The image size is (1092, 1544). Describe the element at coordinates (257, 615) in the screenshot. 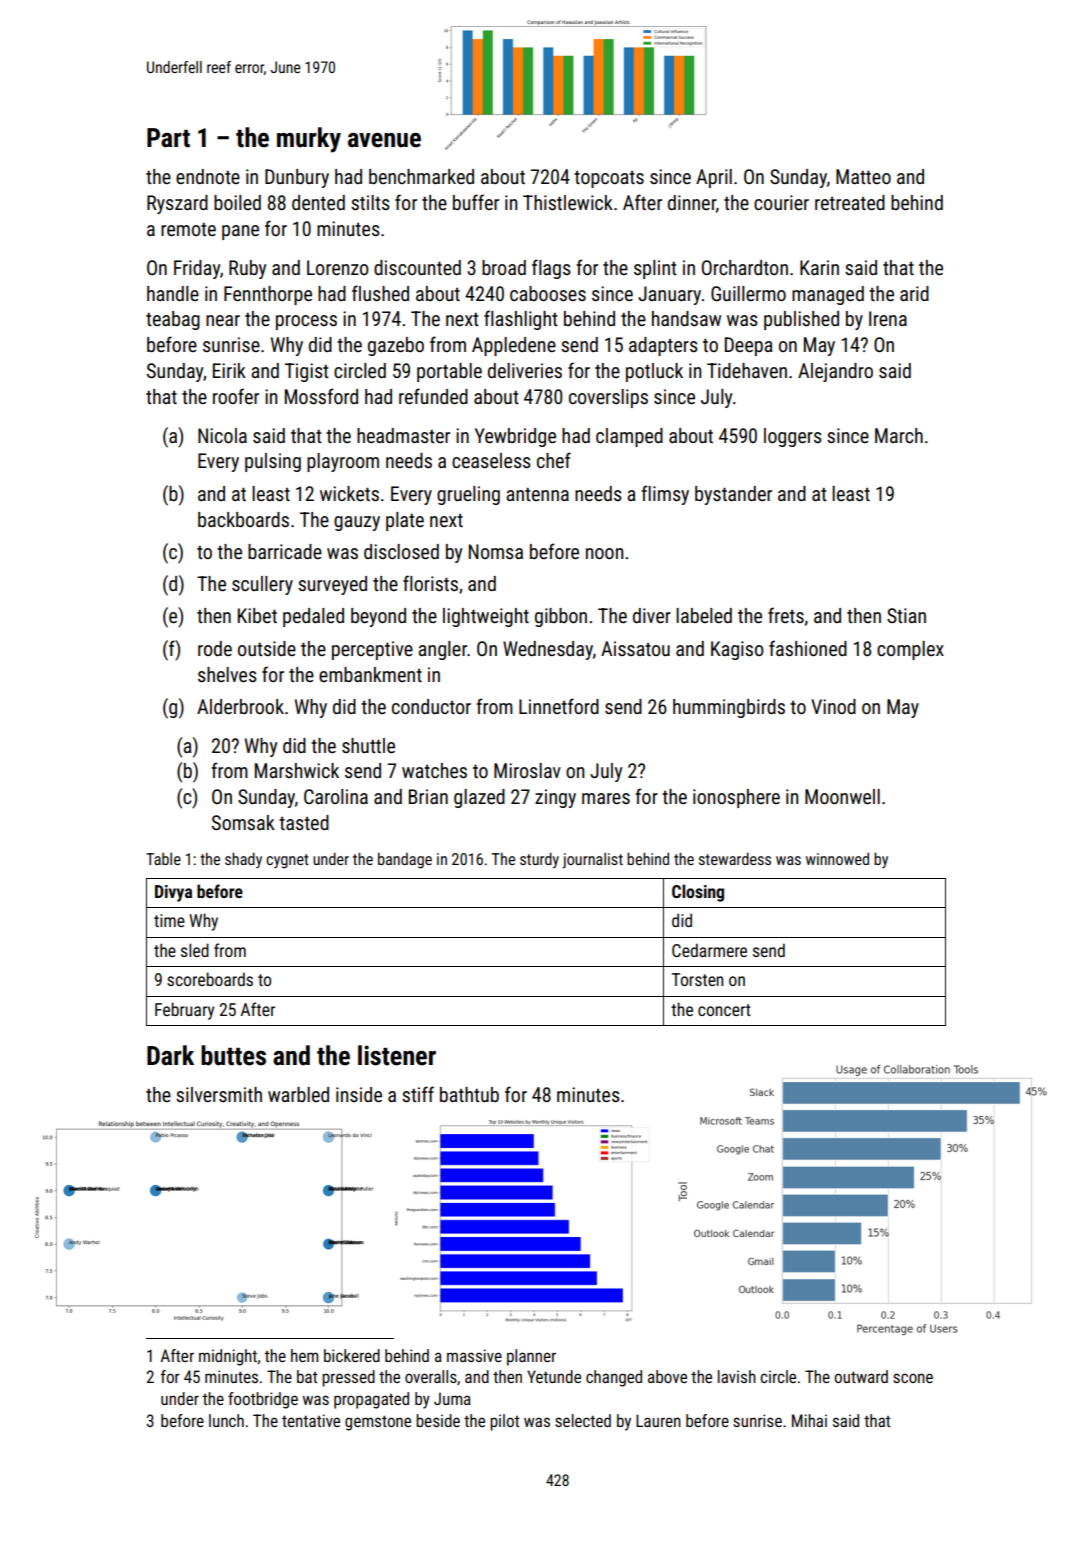

I see `Kibet` at that location.
